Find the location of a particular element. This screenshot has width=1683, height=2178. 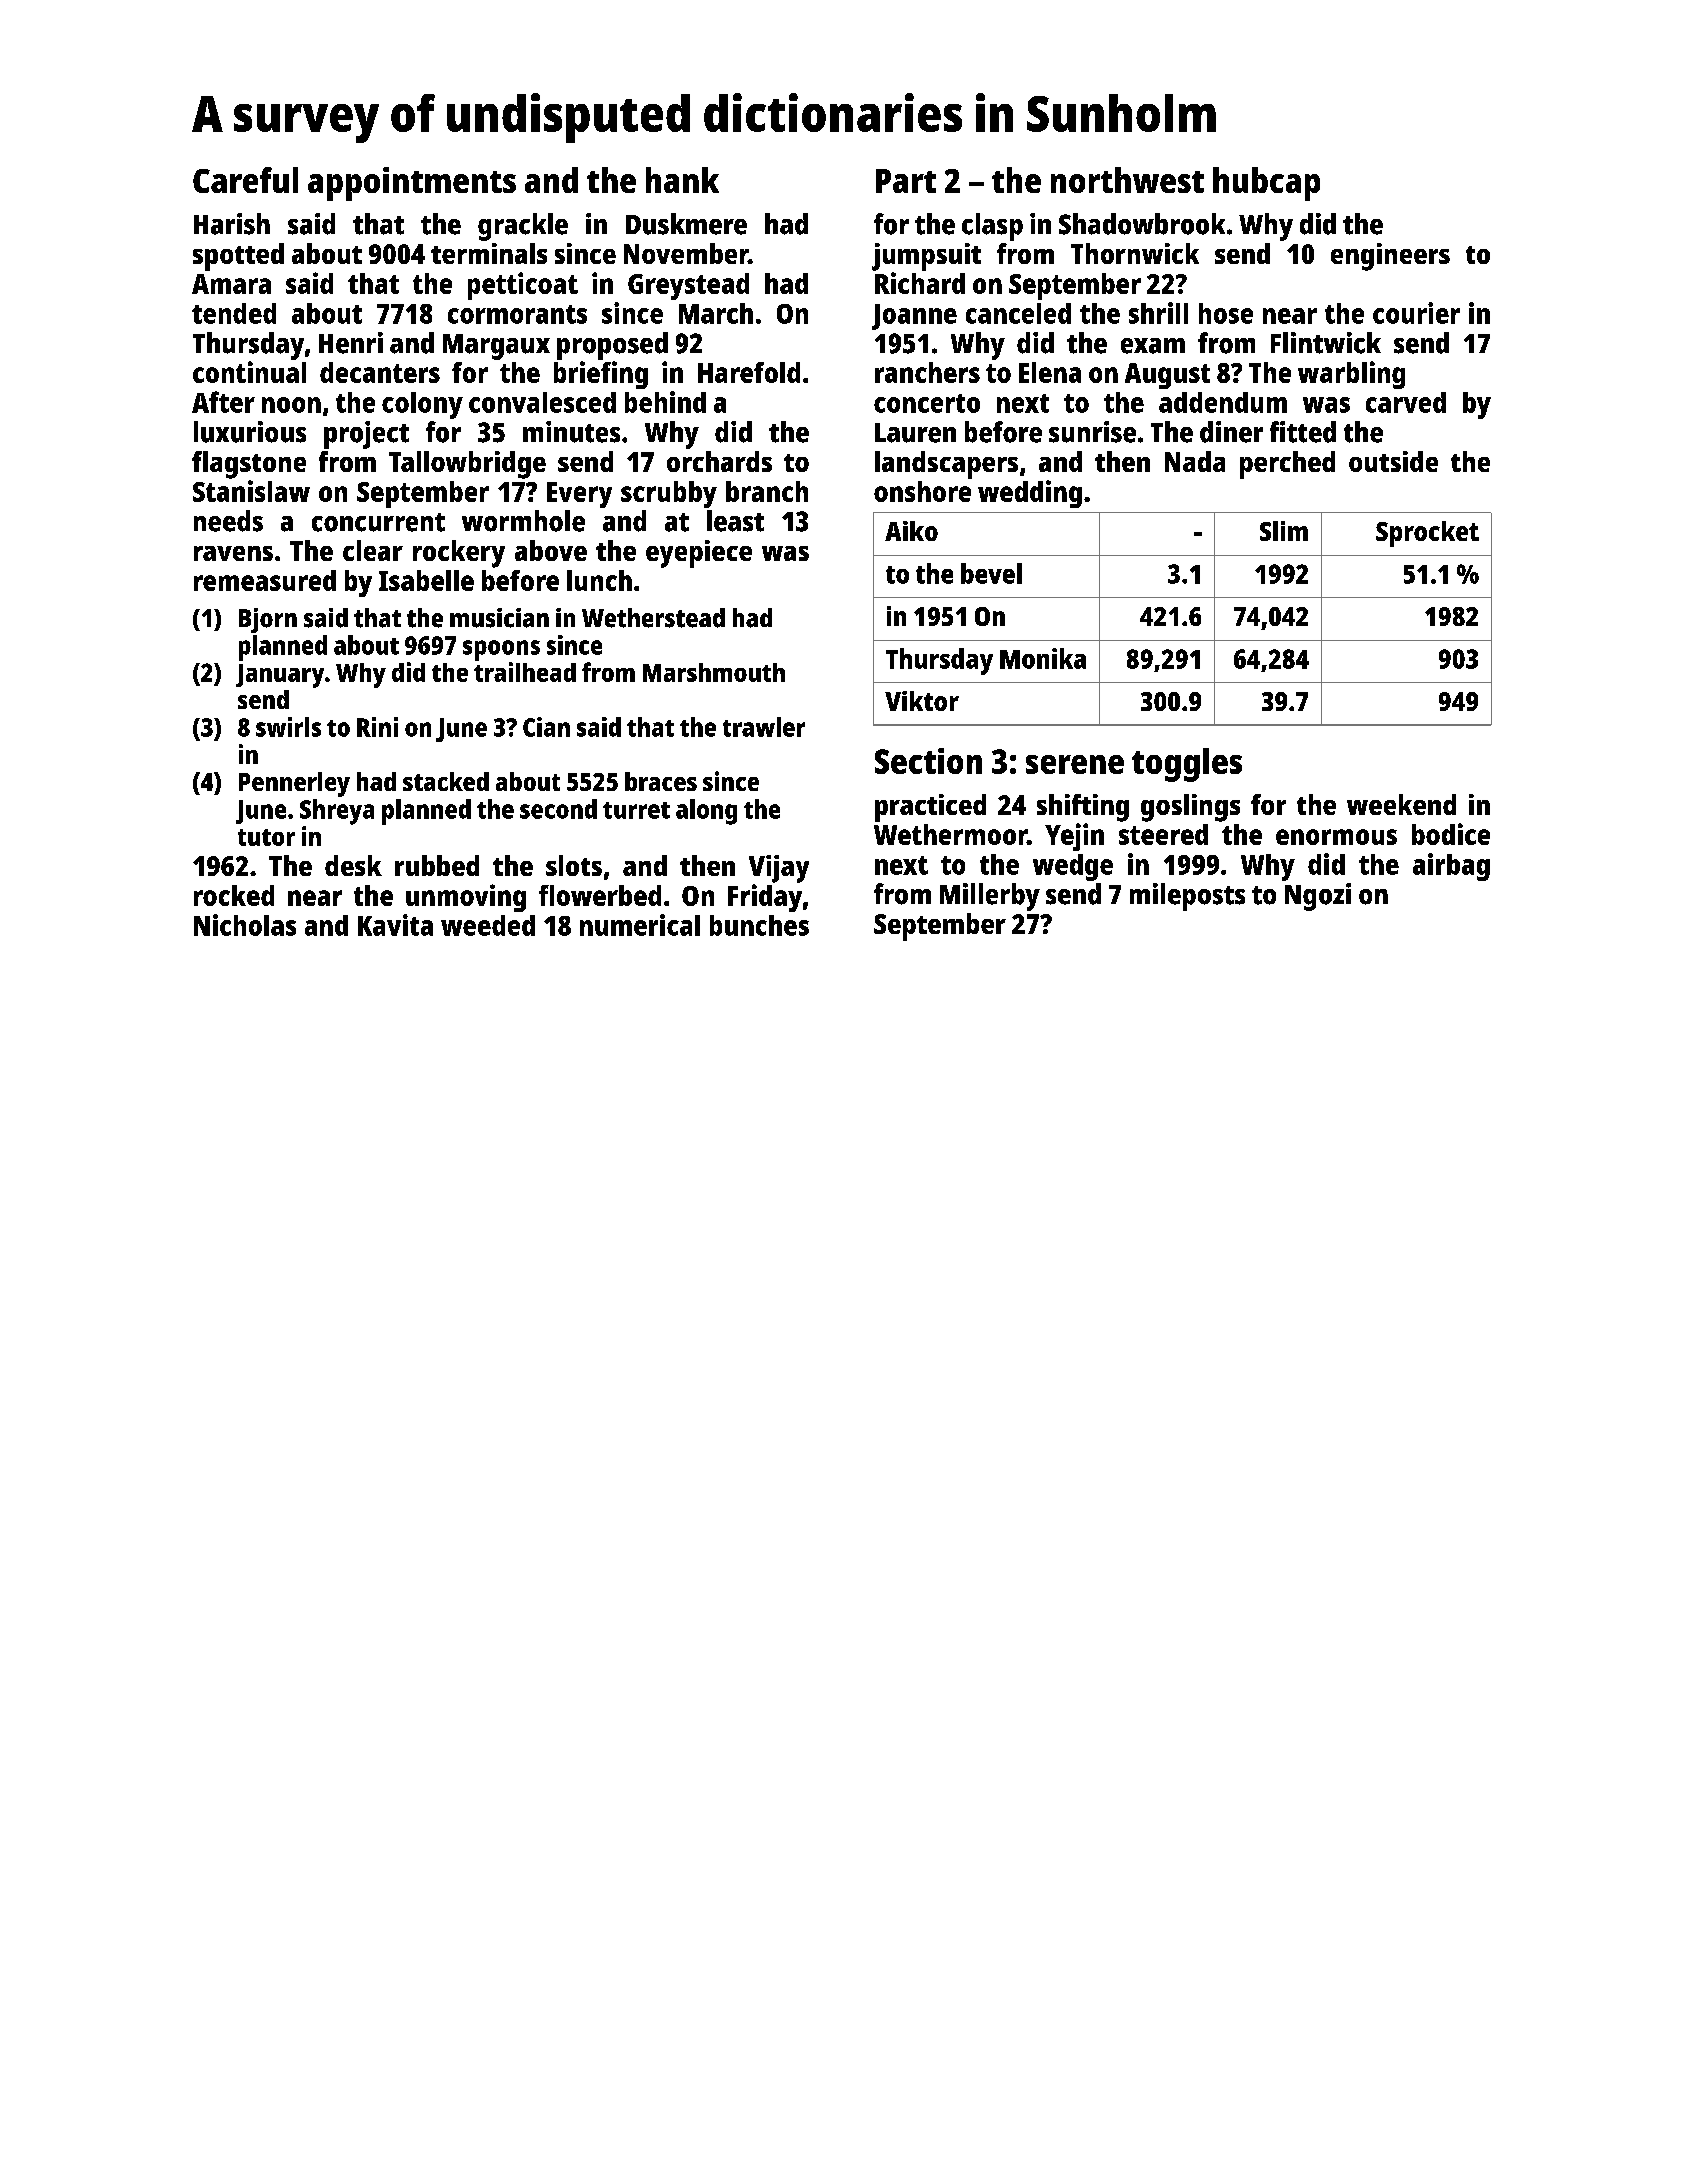

hubcap is located at coordinates (1266, 184).
